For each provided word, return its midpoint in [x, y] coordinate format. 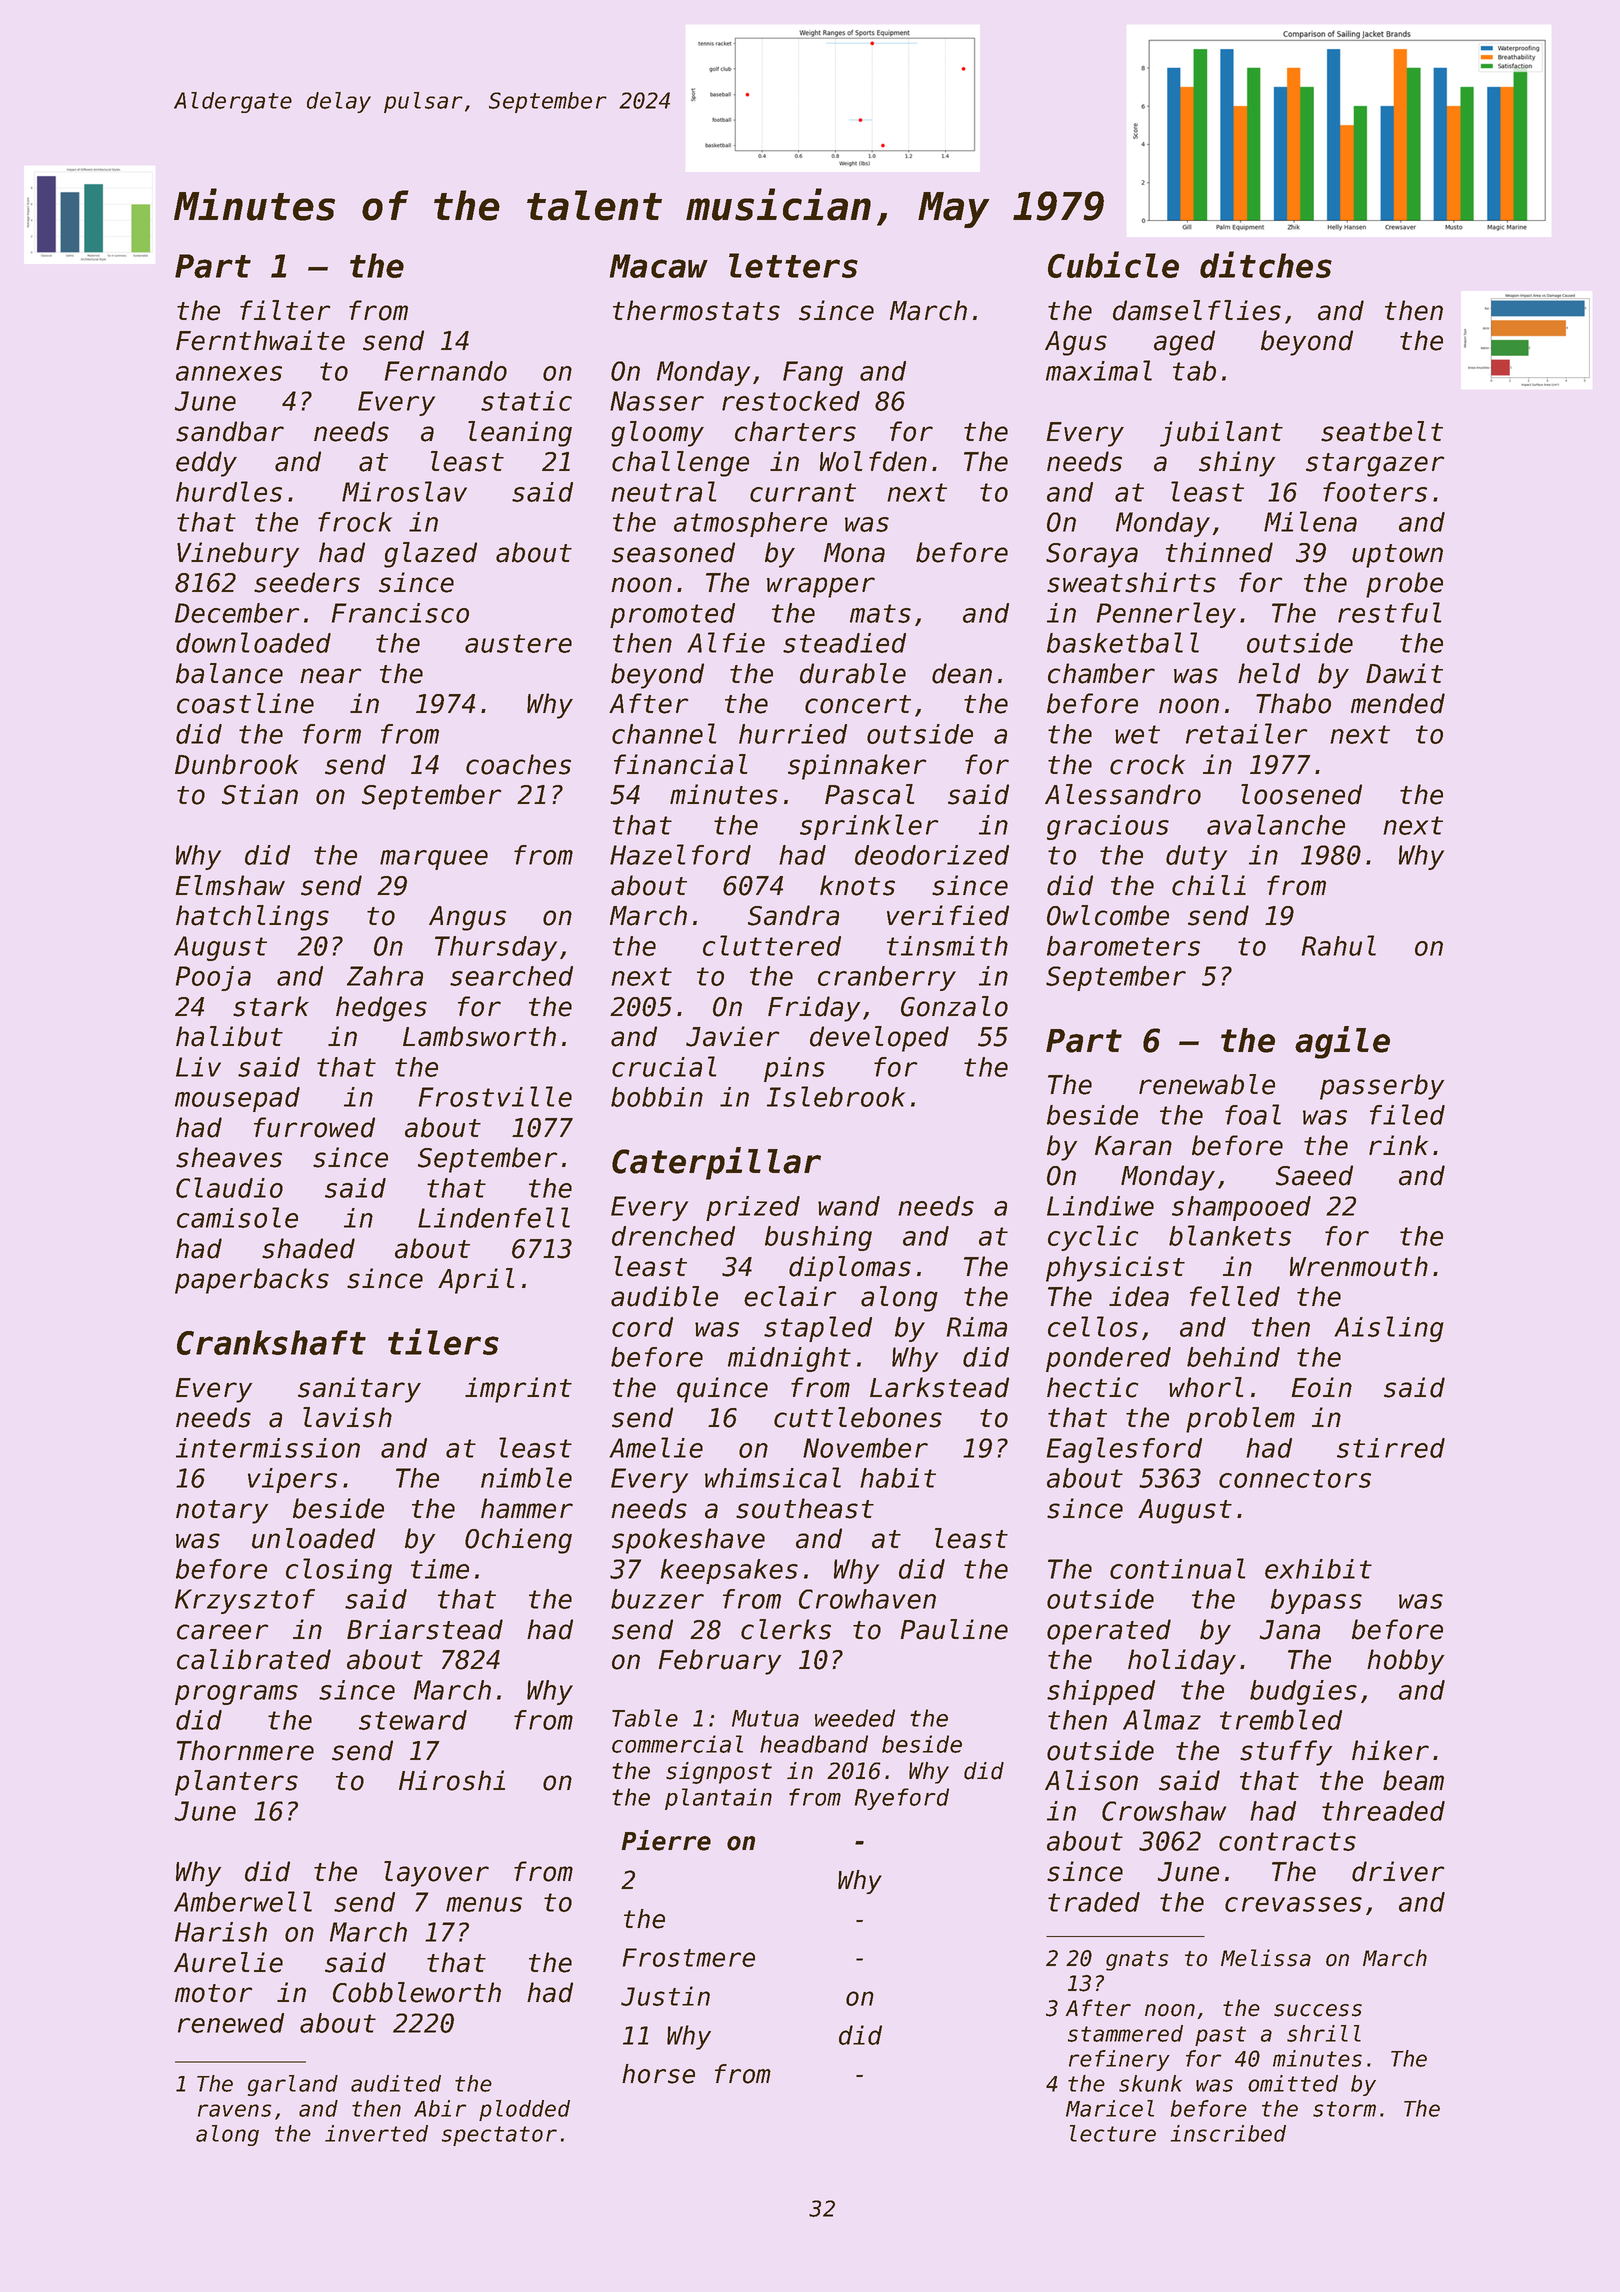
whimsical [773, 1477]
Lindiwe [1100, 1206]
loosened [1301, 794]
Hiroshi [452, 1780]
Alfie [726, 642]
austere [518, 643]
